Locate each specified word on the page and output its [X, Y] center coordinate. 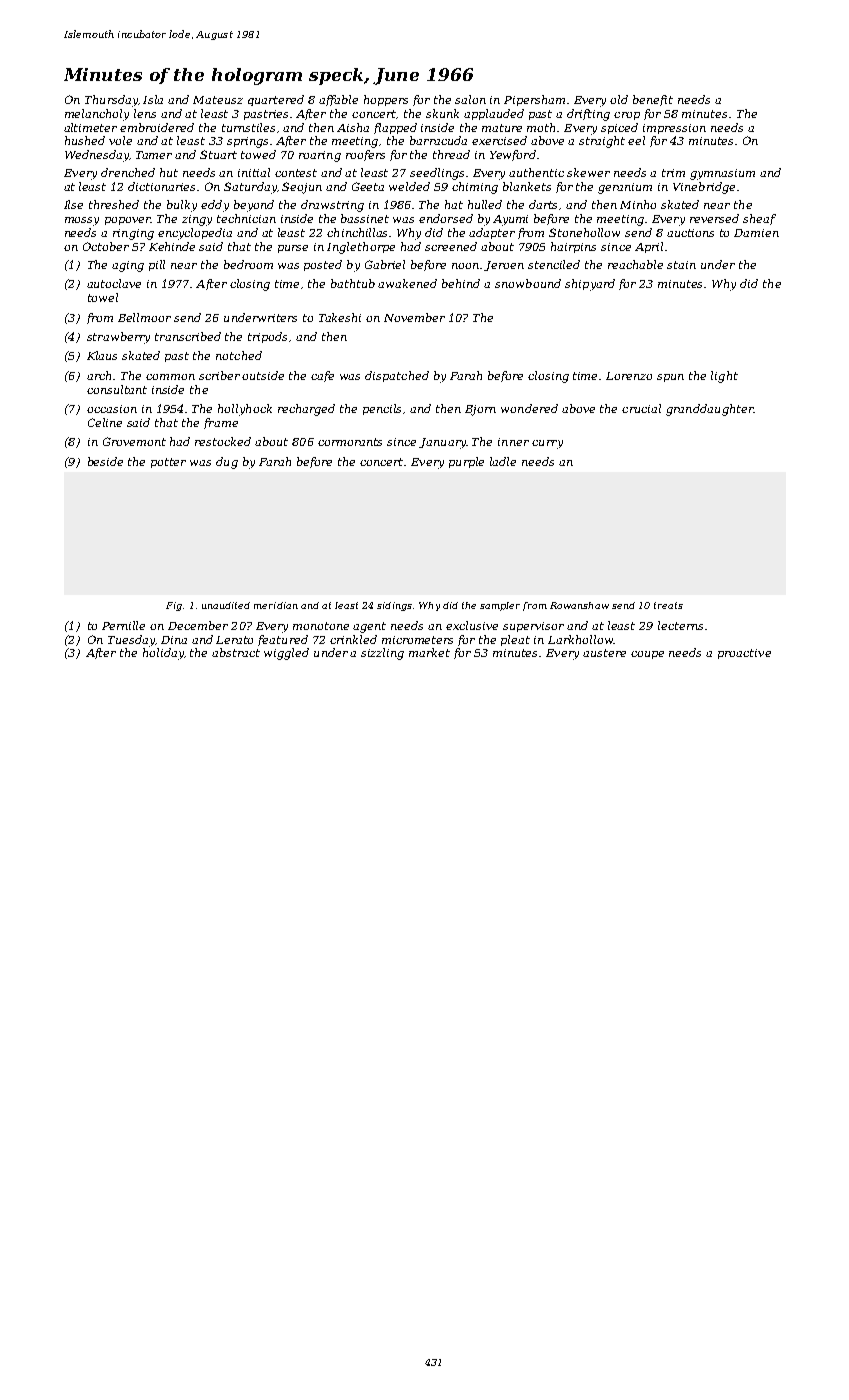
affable [338, 100]
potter [168, 463]
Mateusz [218, 100]
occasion [112, 409]
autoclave [114, 283]
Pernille [123, 625]
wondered [529, 408]
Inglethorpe [361, 248]
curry [547, 444]
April [649, 247]
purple [466, 462]
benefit [653, 100]
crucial [641, 408]
